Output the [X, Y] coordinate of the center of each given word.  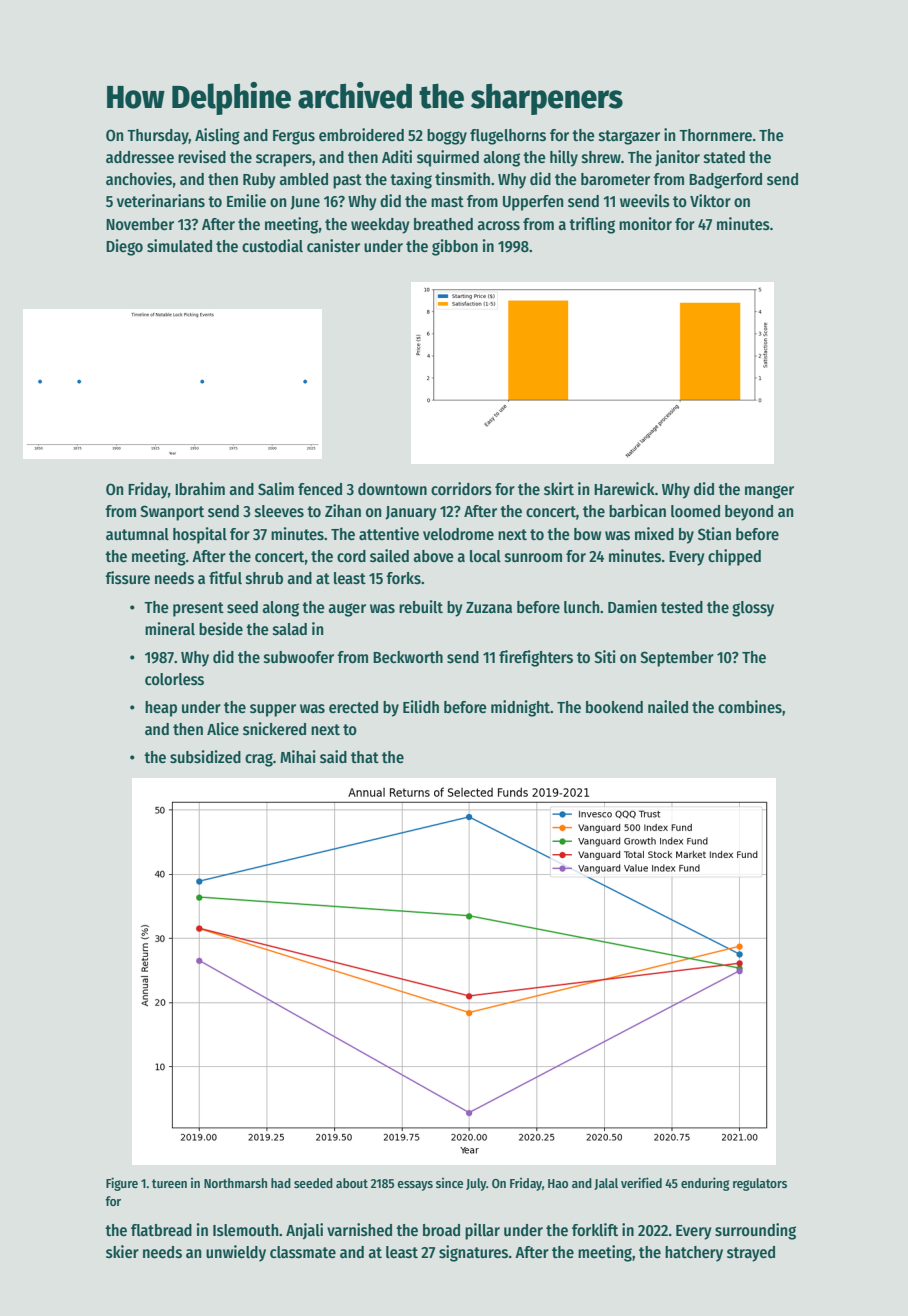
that [365, 757]
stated [724, 157]
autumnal [137, 534]
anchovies [139, 179]
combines [750, 707]
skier [122, 1251]
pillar [482, 1231]
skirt [559, 488]
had [281, 1183]
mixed [654, 533]
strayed [751, 1254]
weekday [380, 226]
